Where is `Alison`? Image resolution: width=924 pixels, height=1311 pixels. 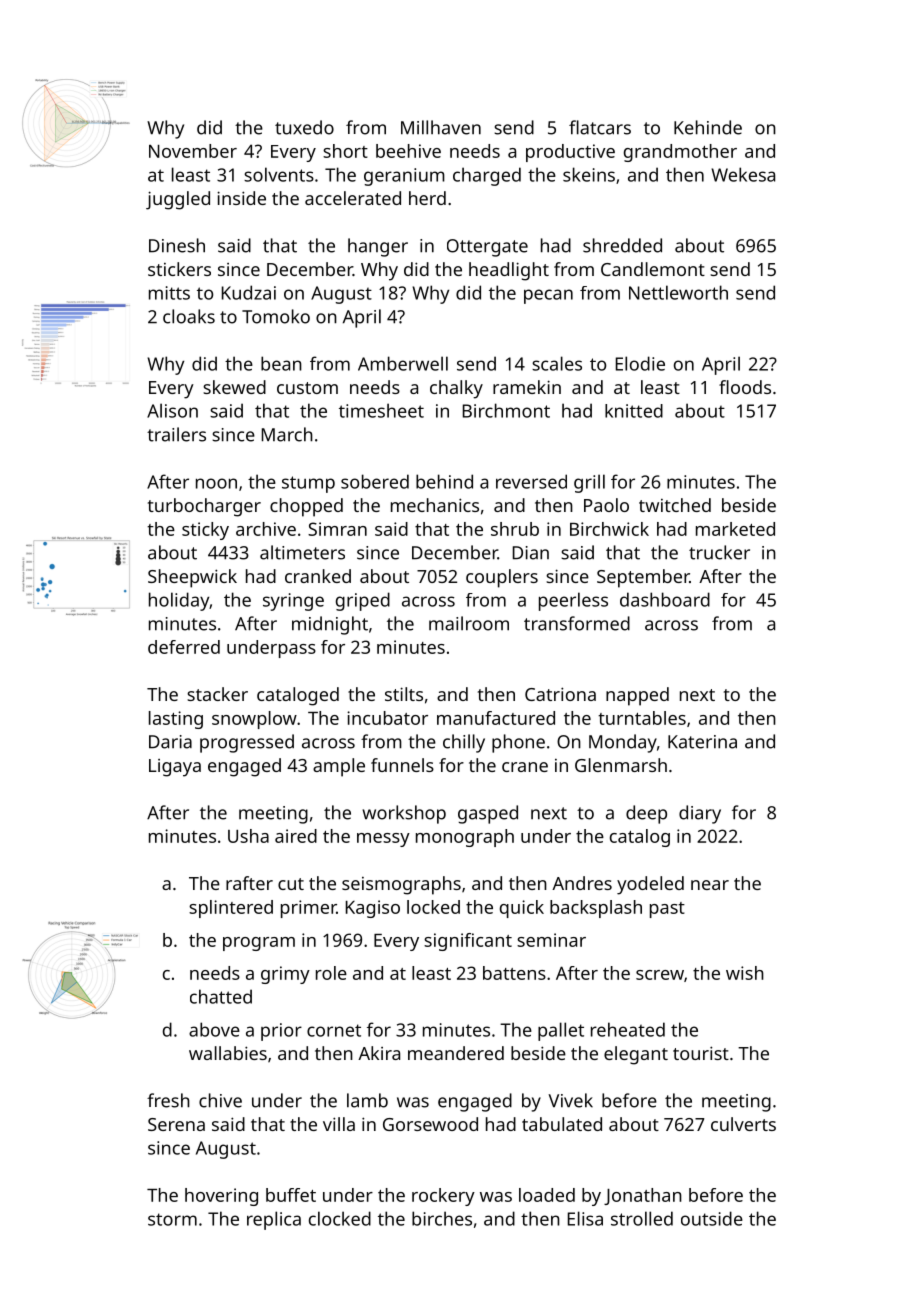
Alison is located at coordinates (172, 410).
